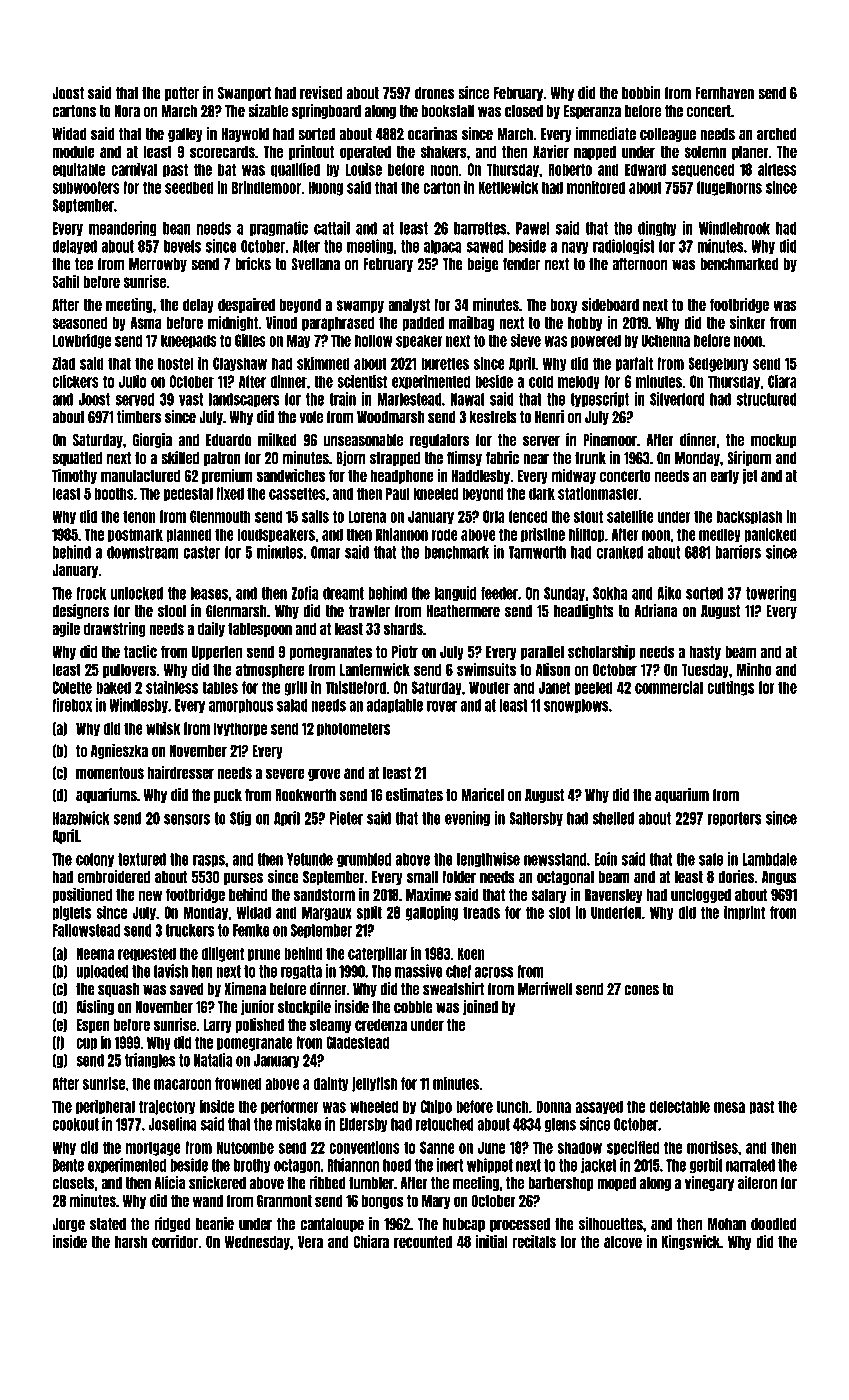  Describe the element at coordinates (172, 1224) in the screenshot. I see `ridged` at that location.
